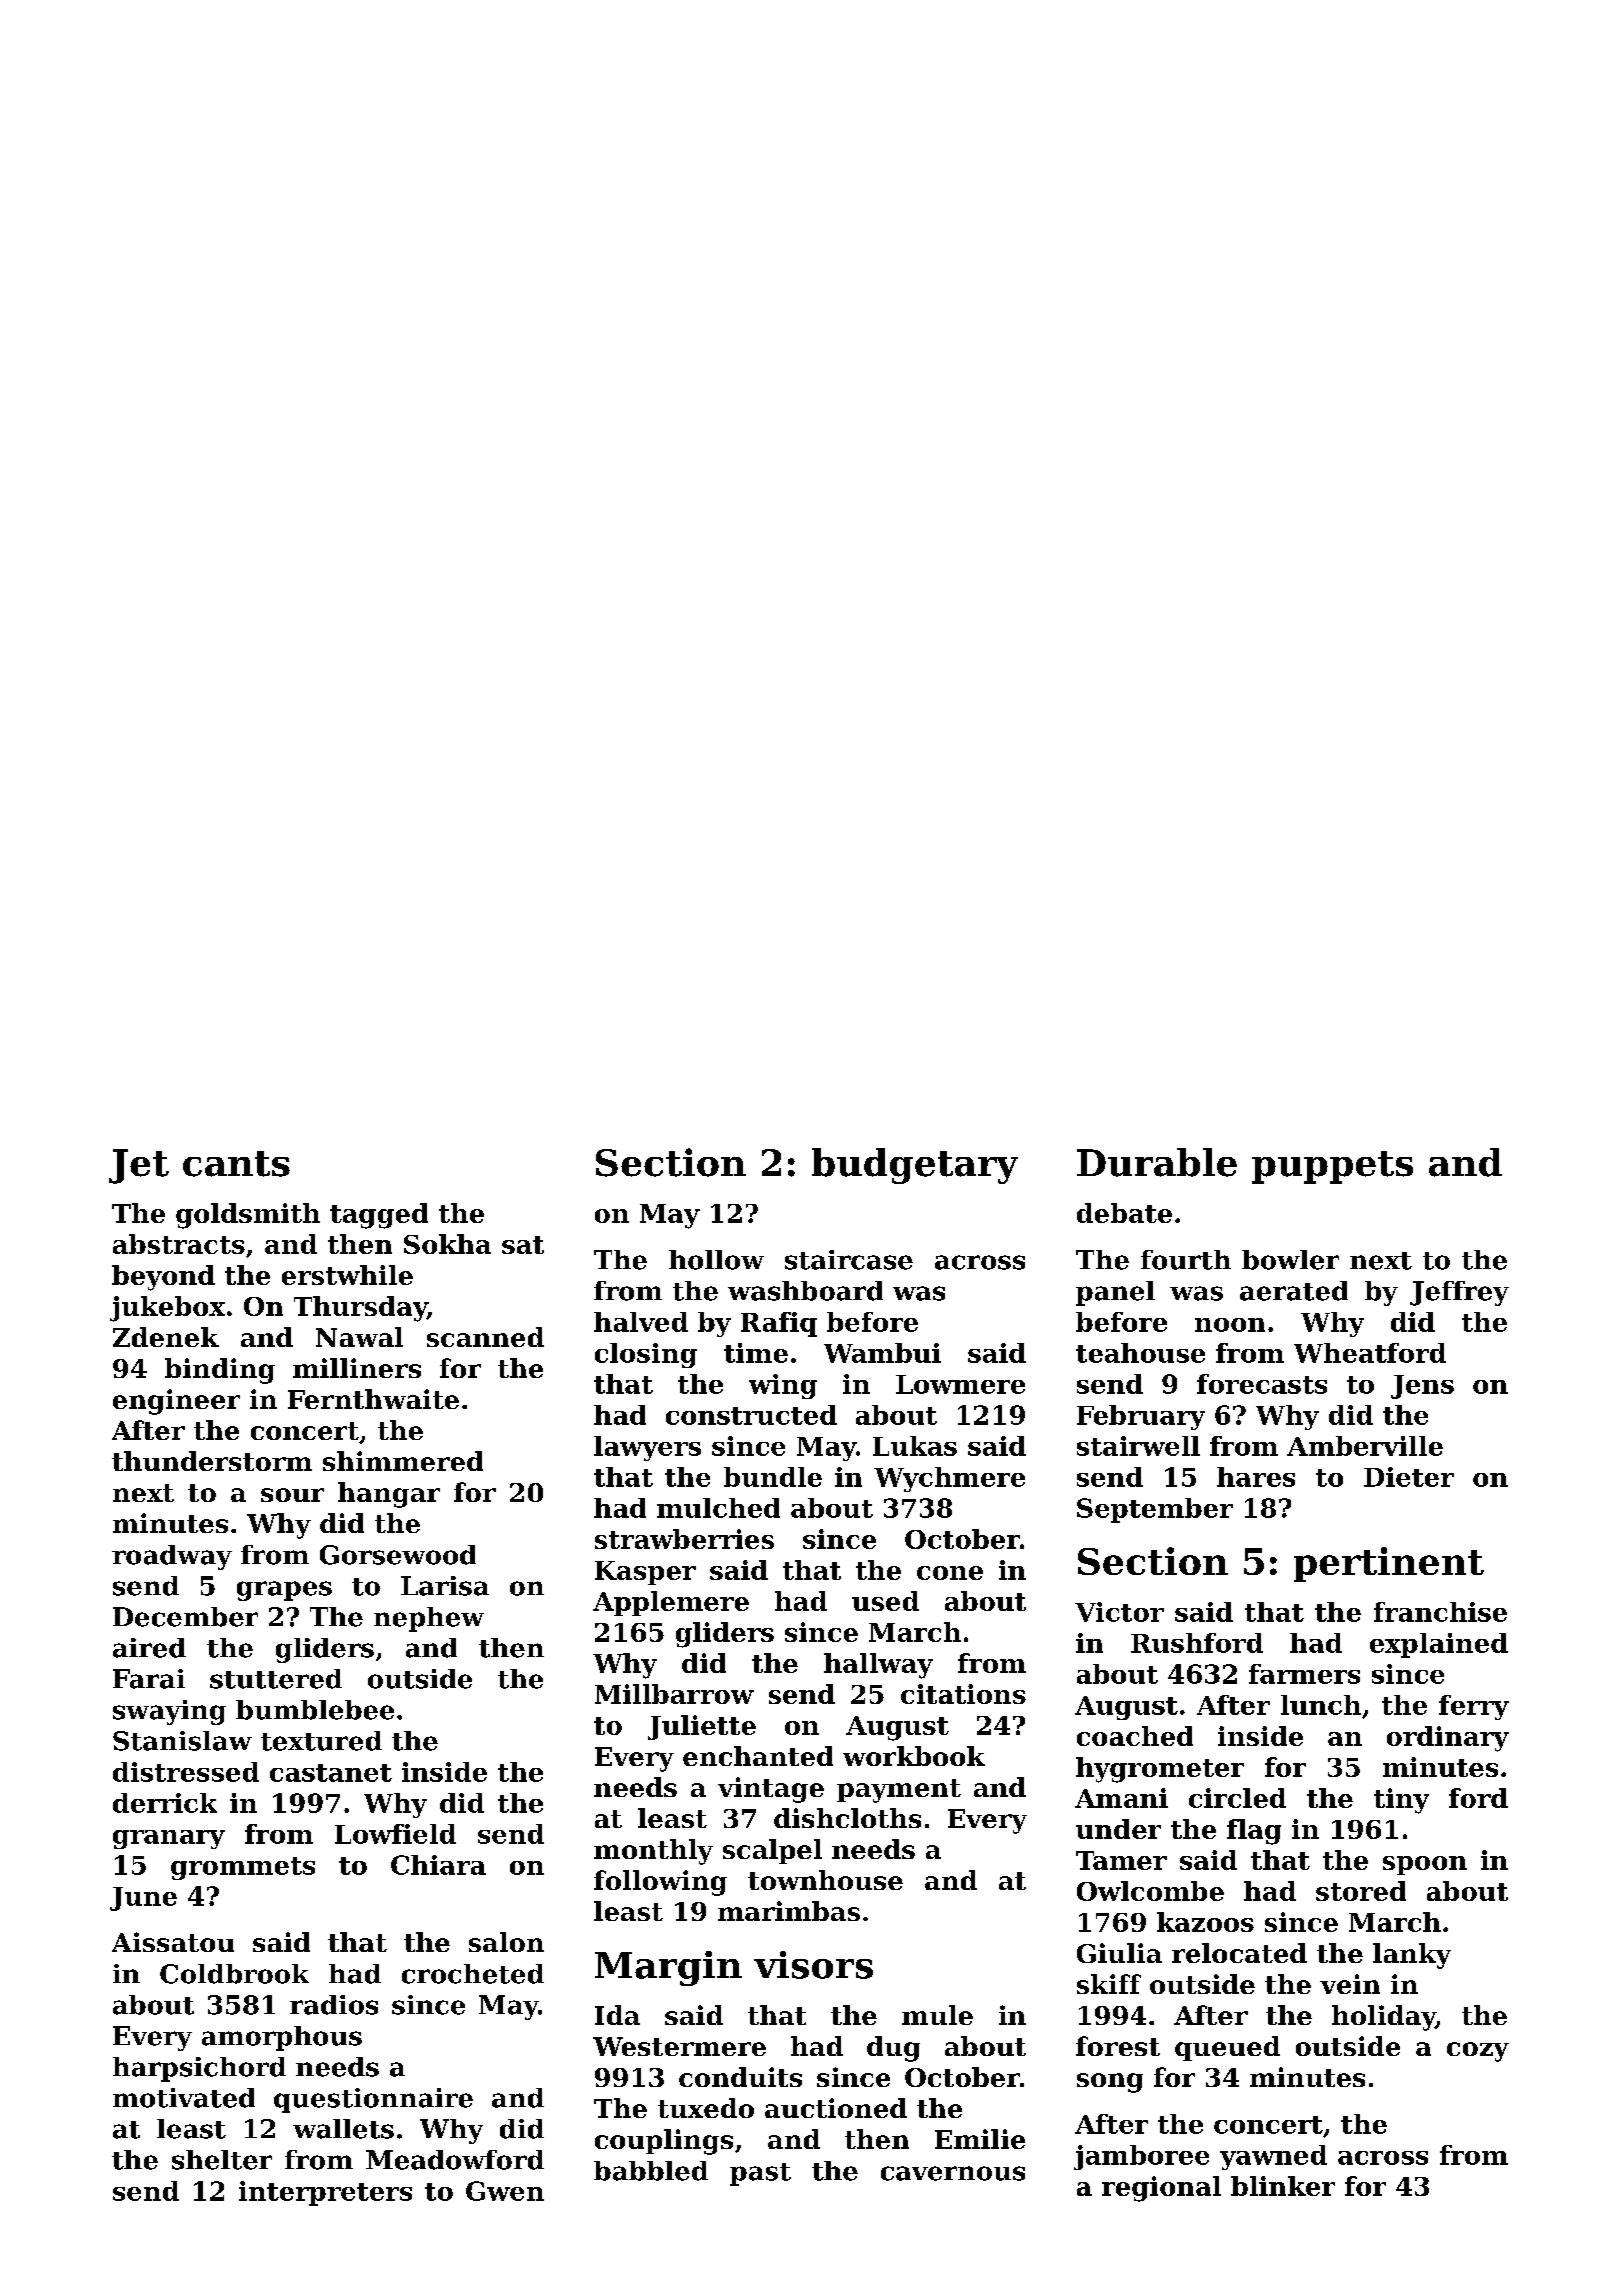  I want to click on puppets, so click(1332, 1167).
